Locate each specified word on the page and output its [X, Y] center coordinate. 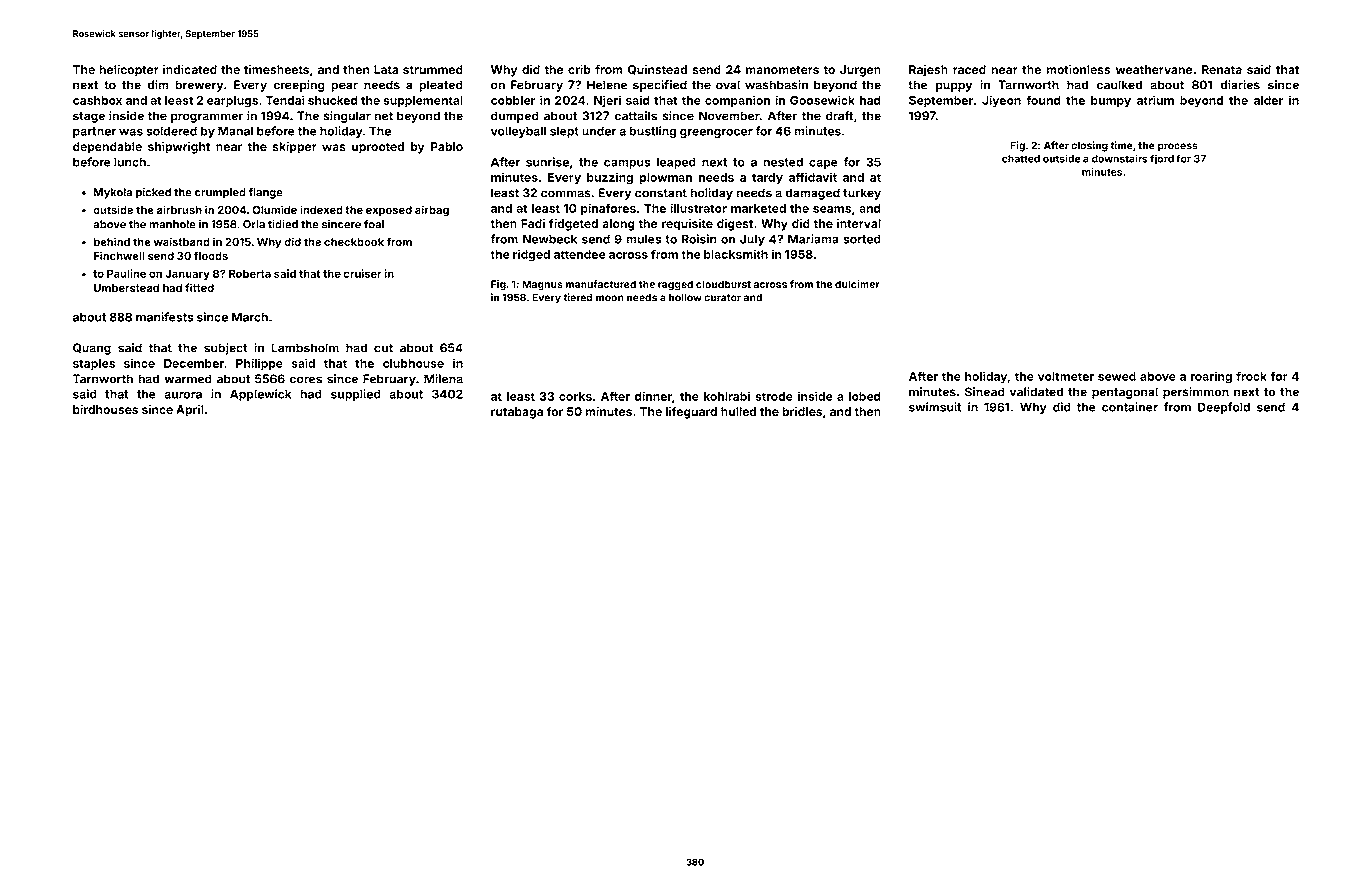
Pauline [126, 273]
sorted [862, 239]
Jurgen [860, 71]
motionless [1078, 69]
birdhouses [105, 409]
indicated [190, 69]
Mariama [813, 239]
